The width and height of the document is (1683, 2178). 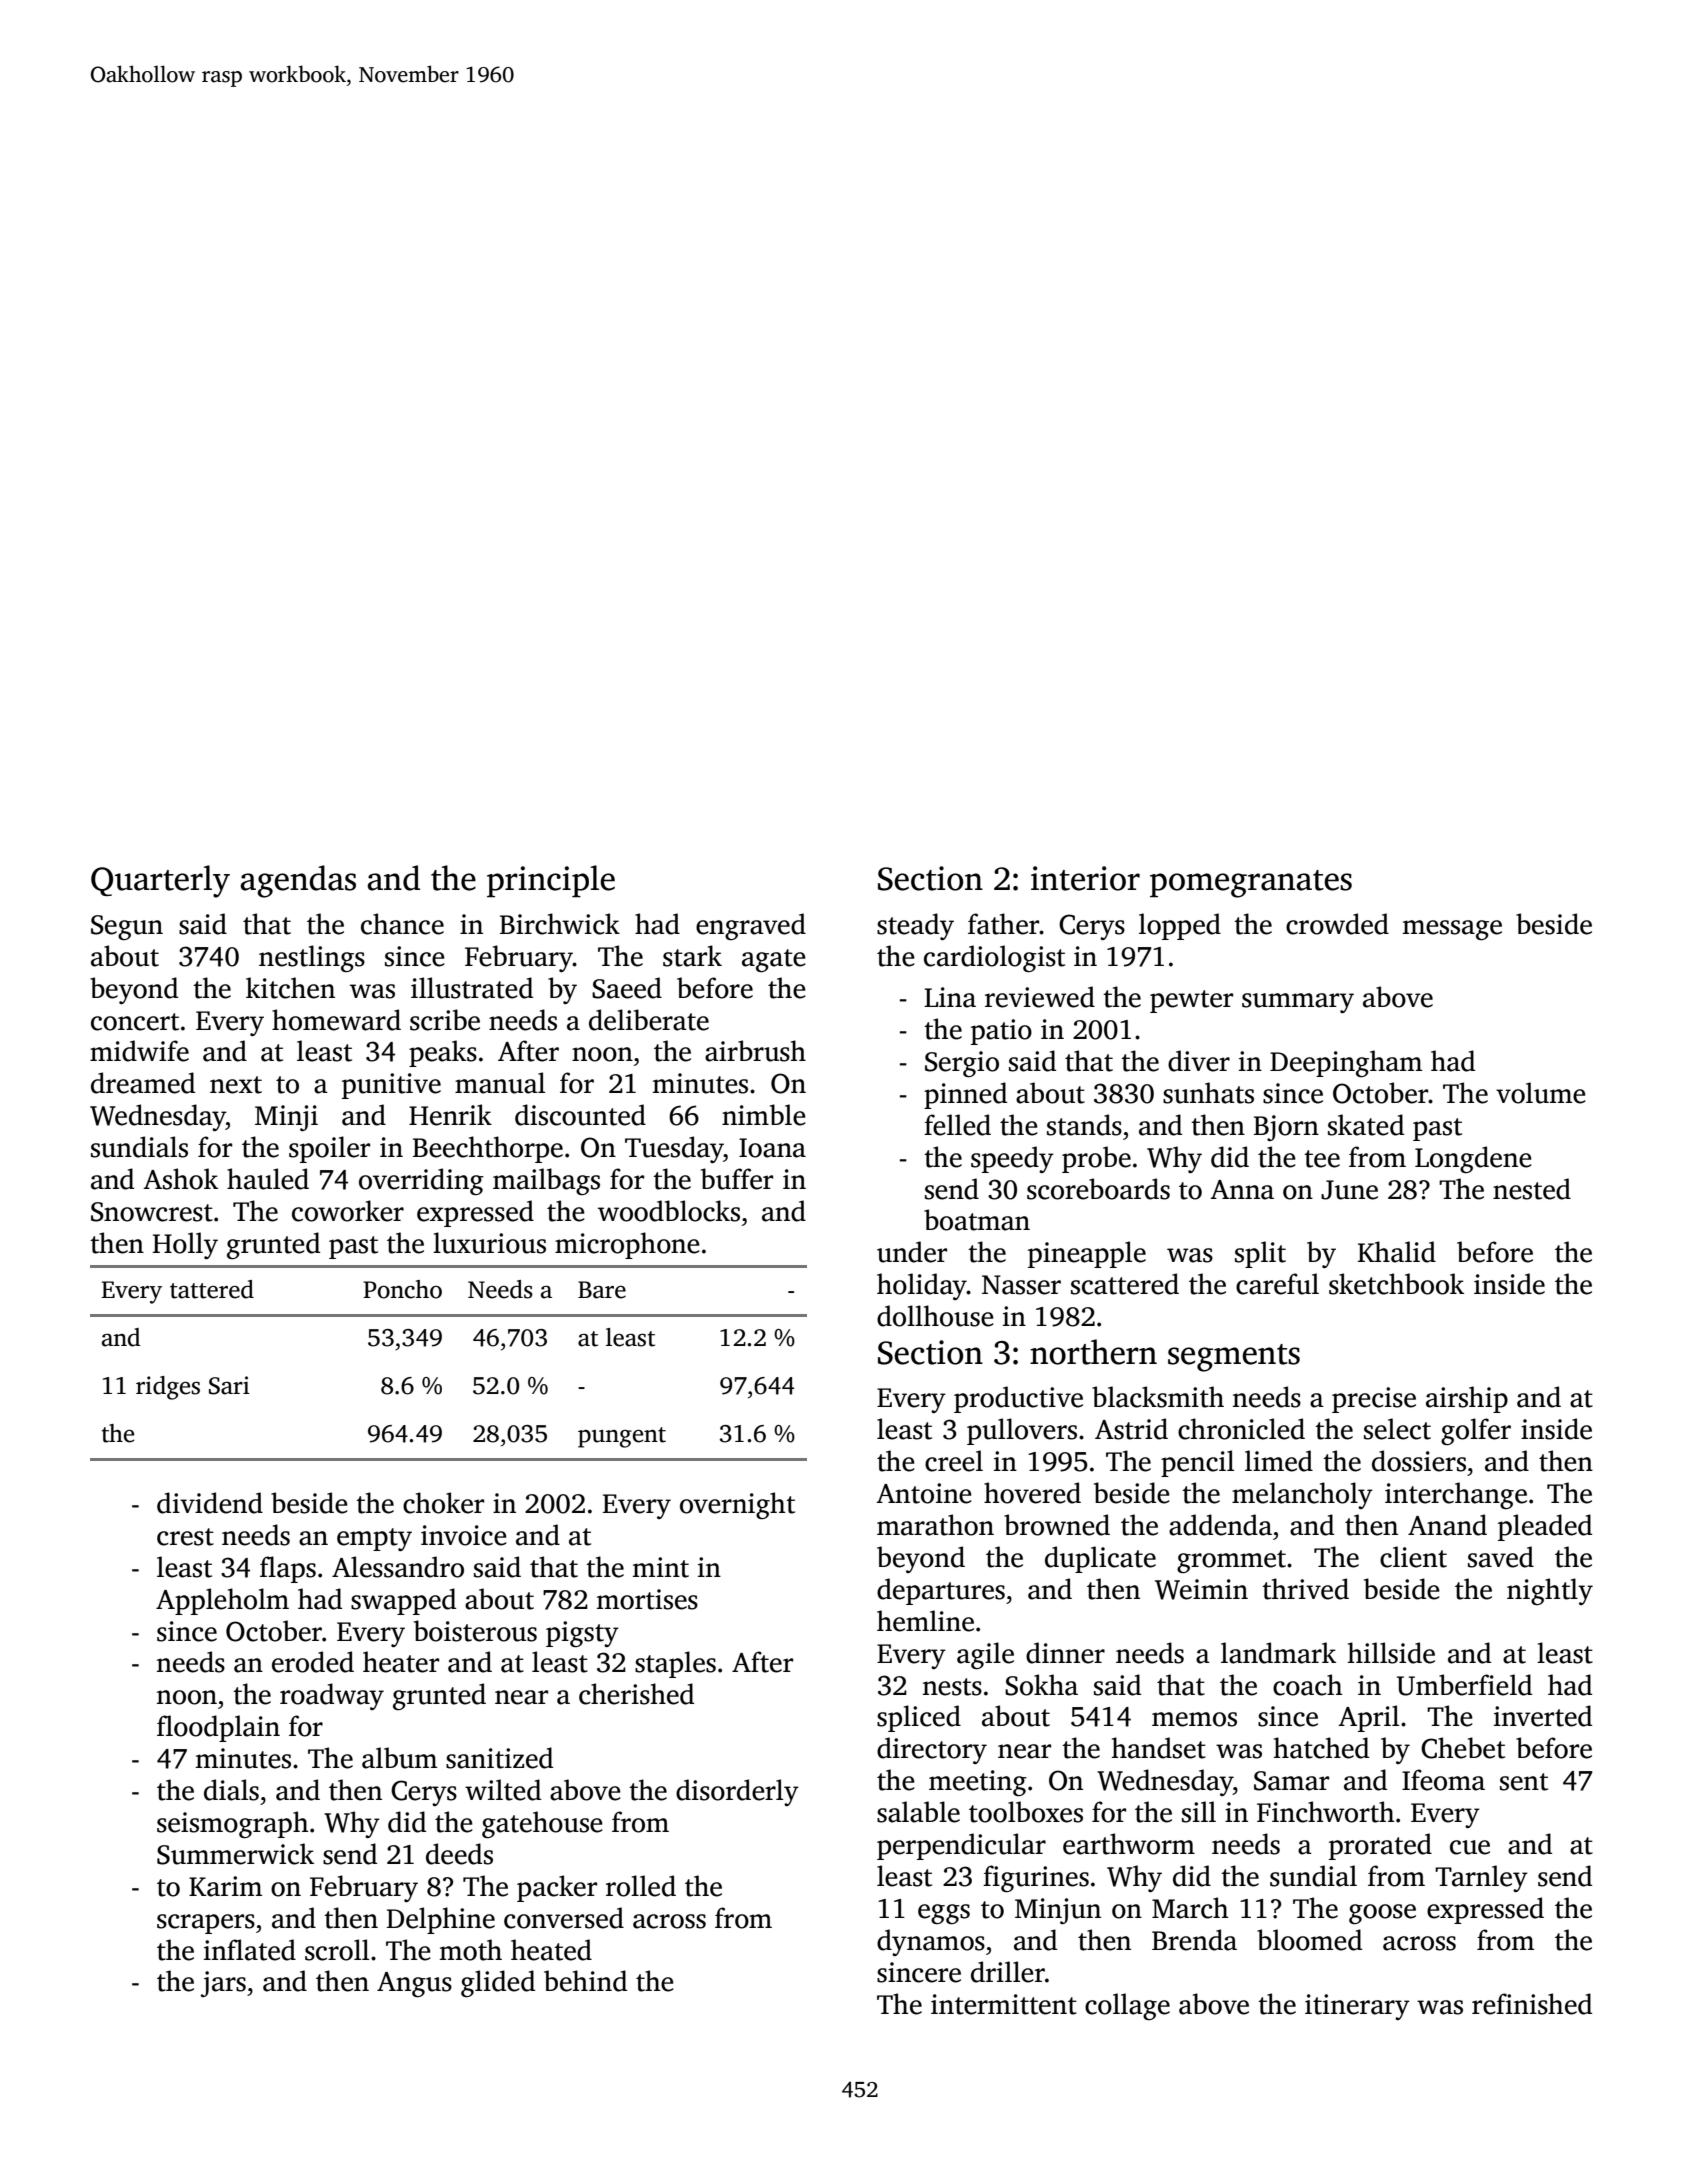 I want to click on pewter, so click(x=1191, y=1001).
